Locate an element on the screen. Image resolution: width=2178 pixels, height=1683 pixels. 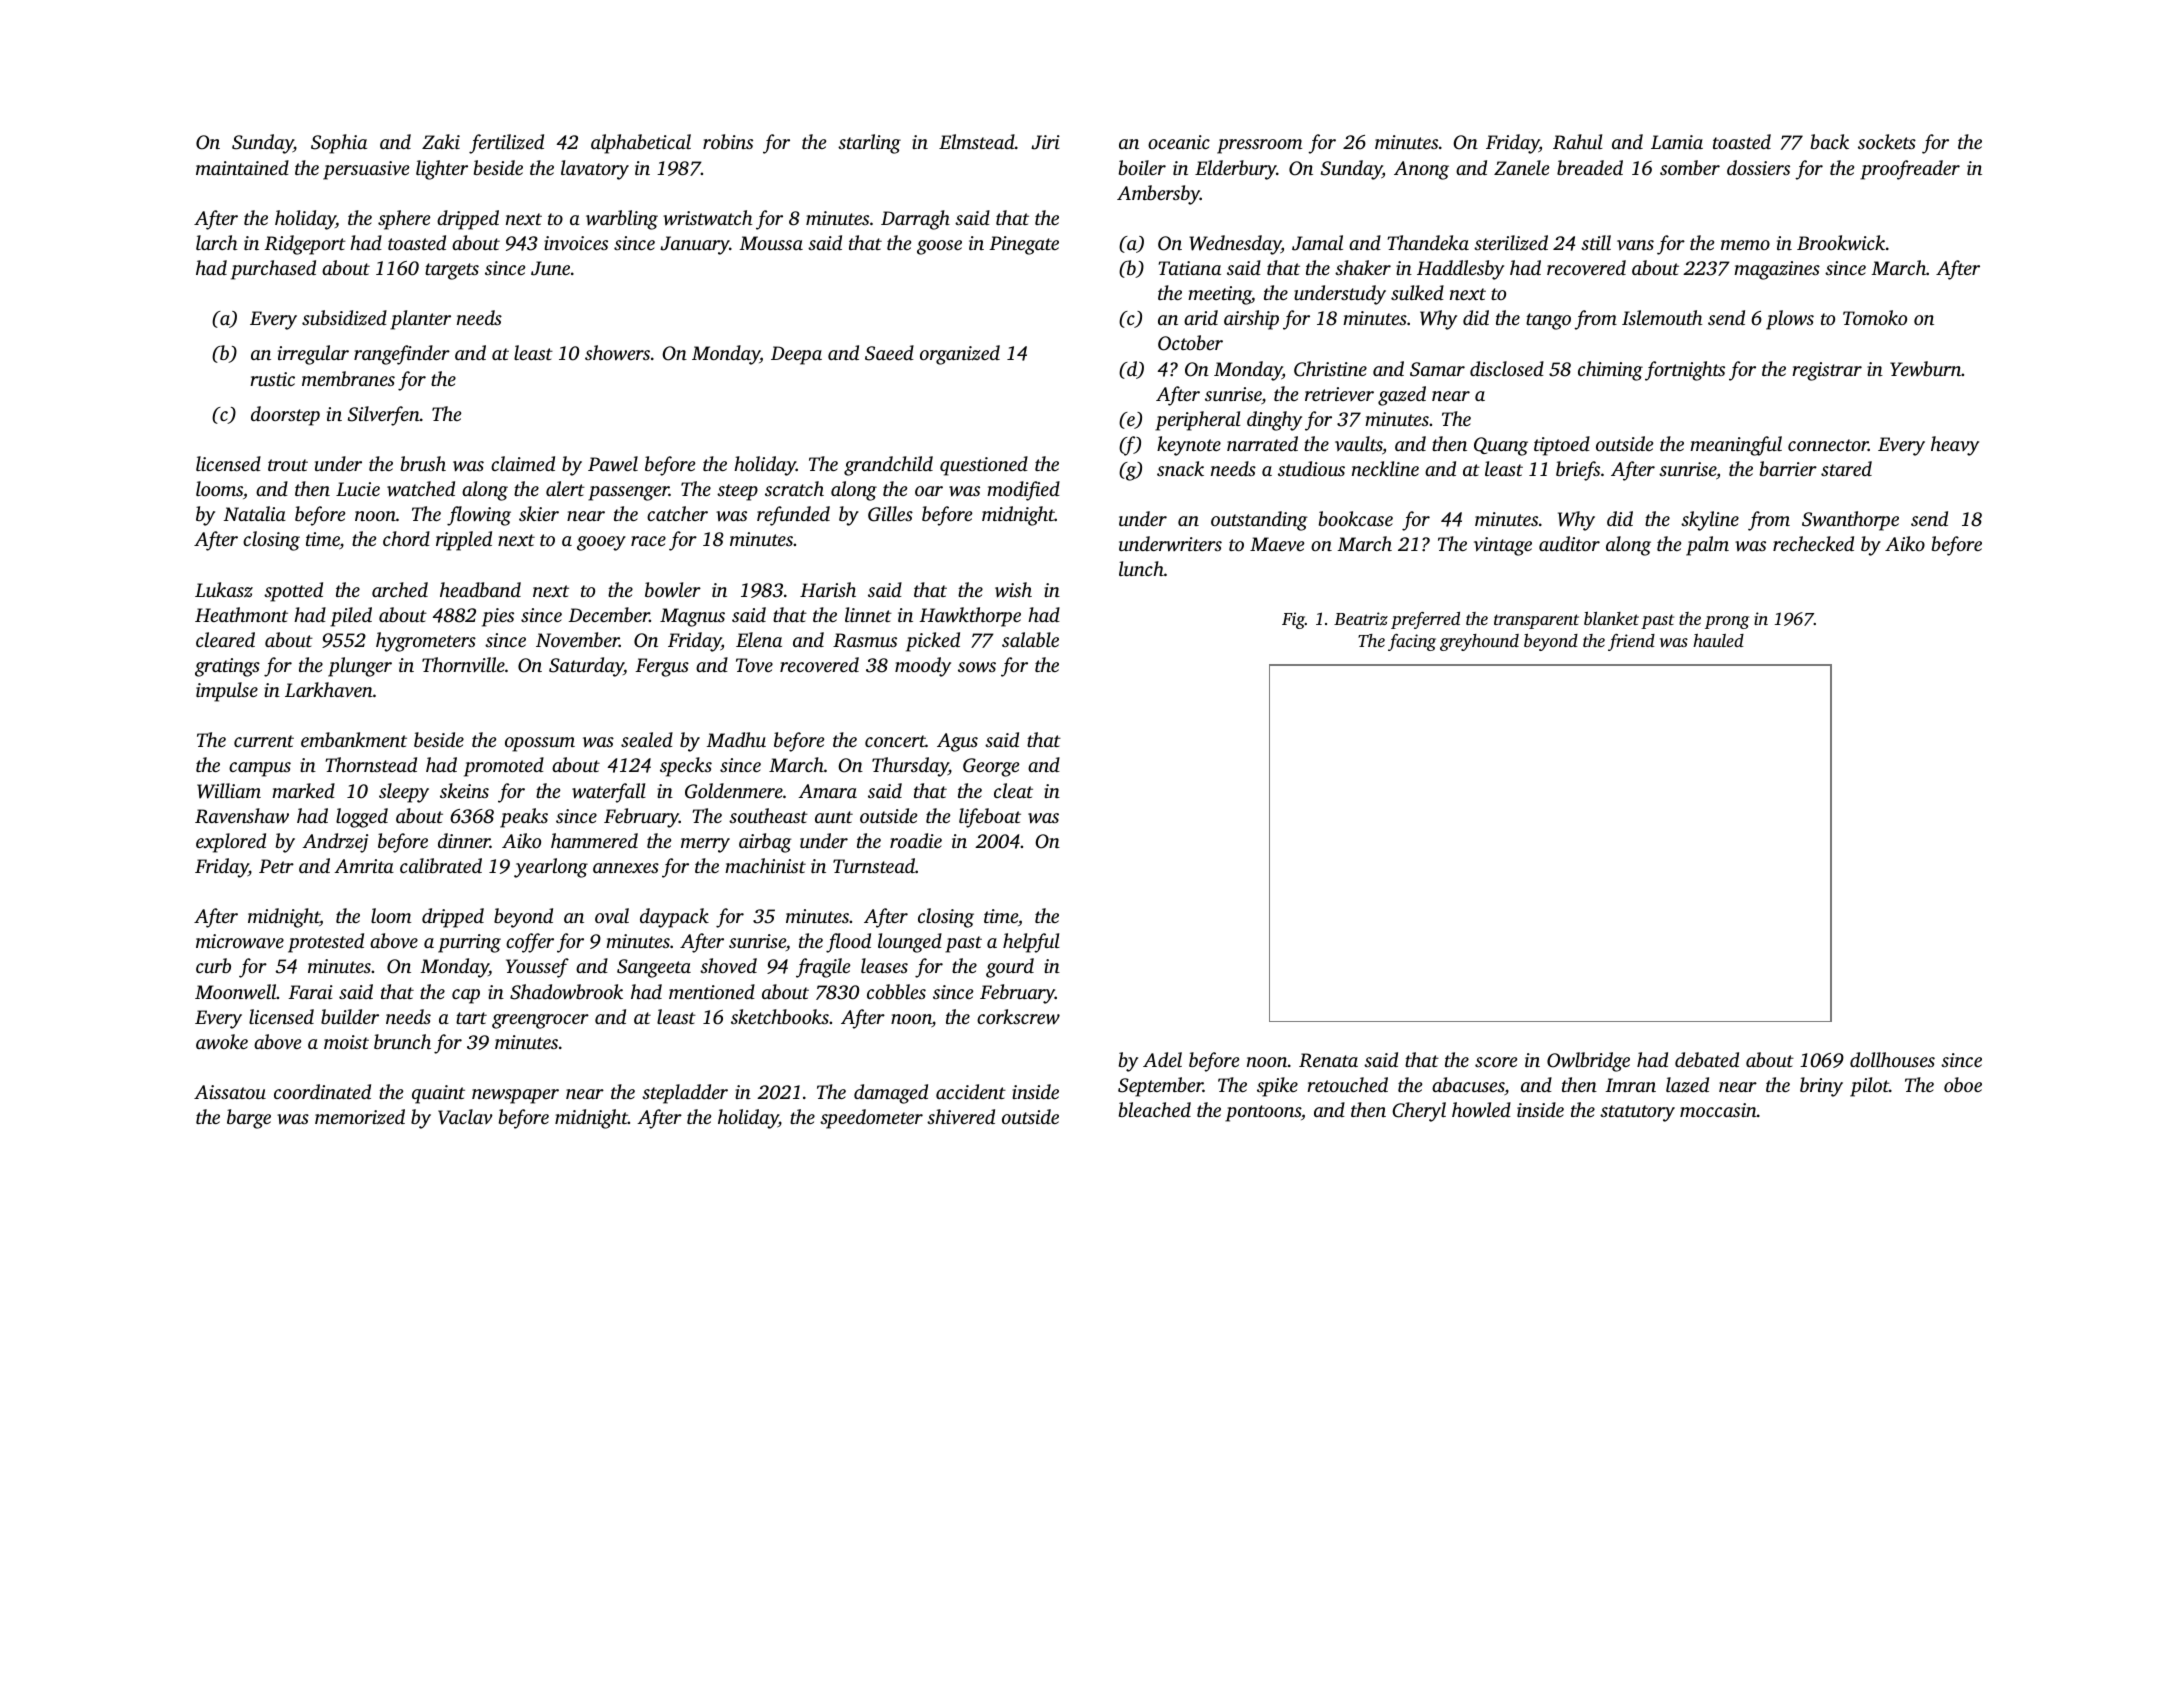
Silverfen is located at coordinates (384, 416).
